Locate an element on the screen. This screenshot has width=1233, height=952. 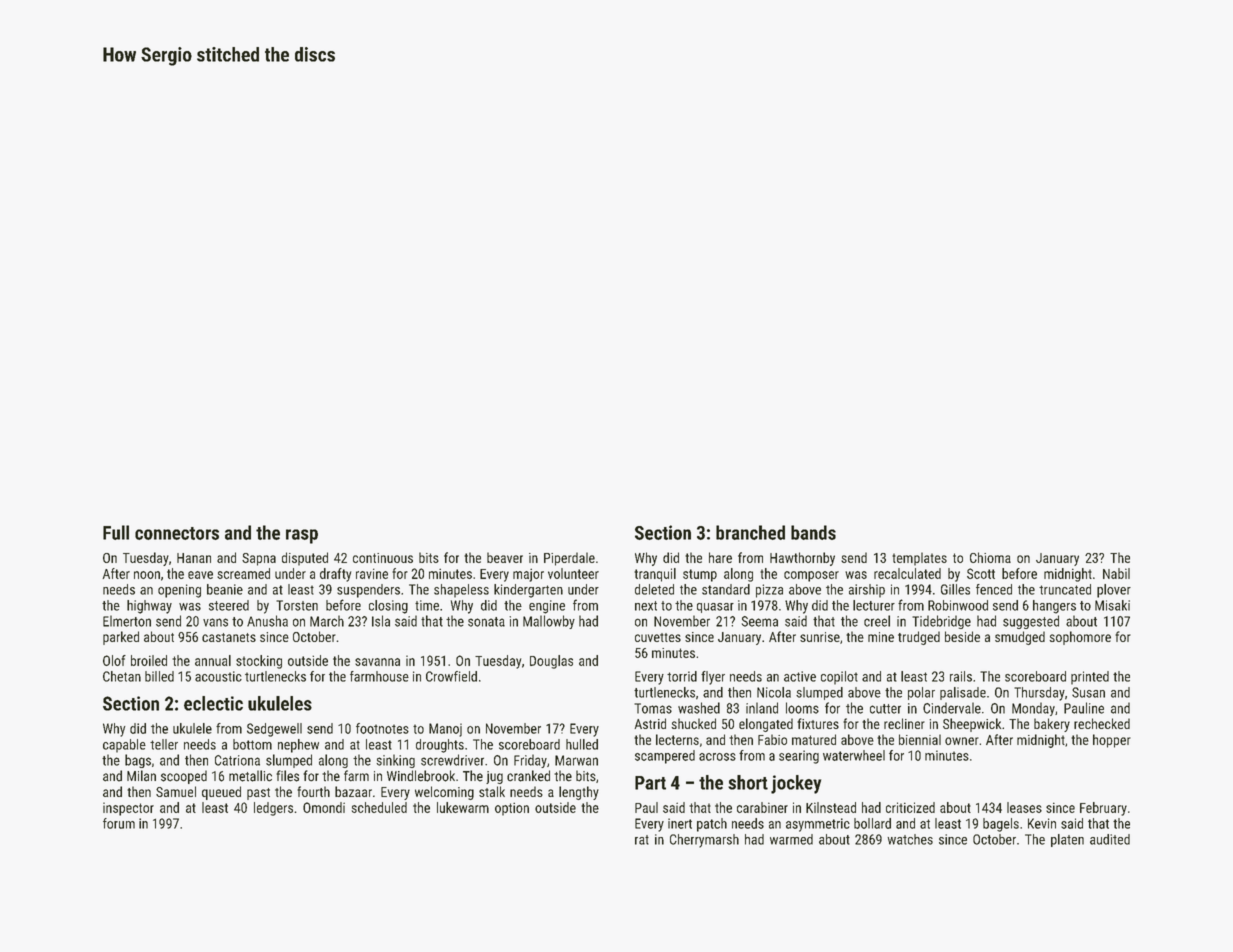
owner is located at coordinates (962, 741).
